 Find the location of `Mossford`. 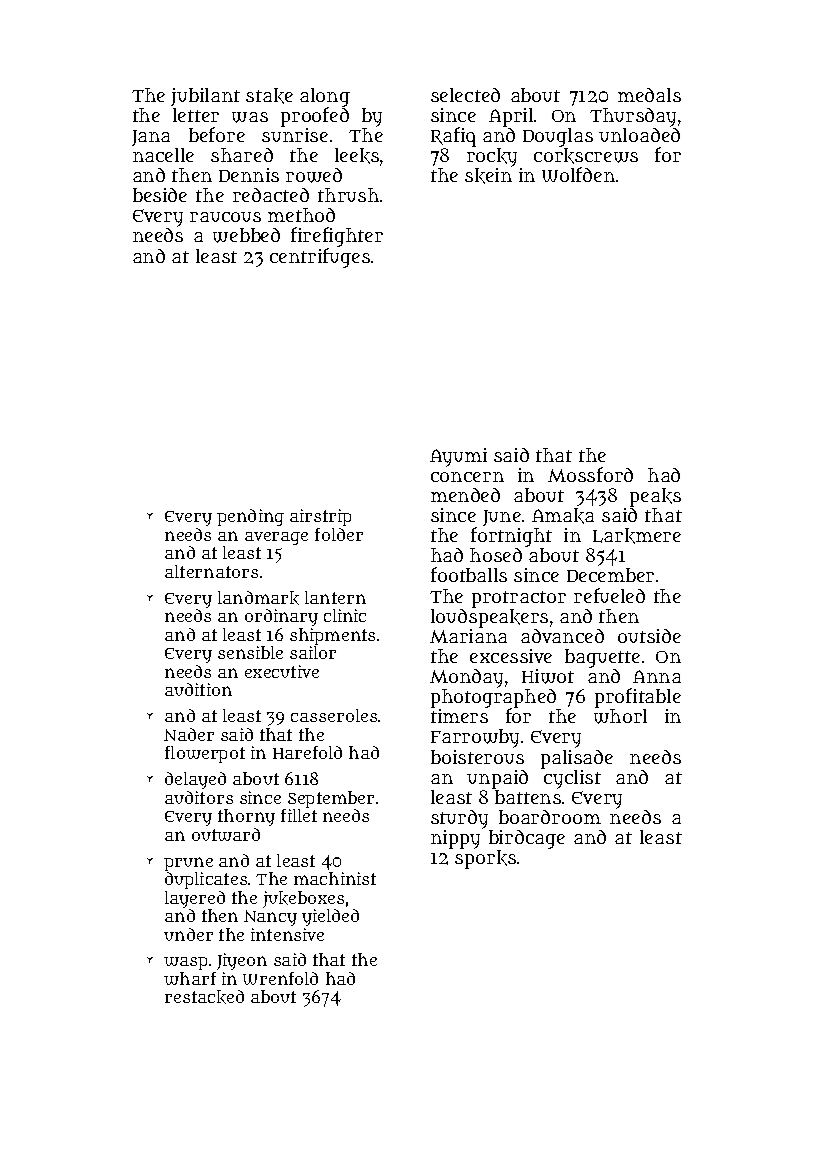

Mossford is located at coordinates (590, 474).
